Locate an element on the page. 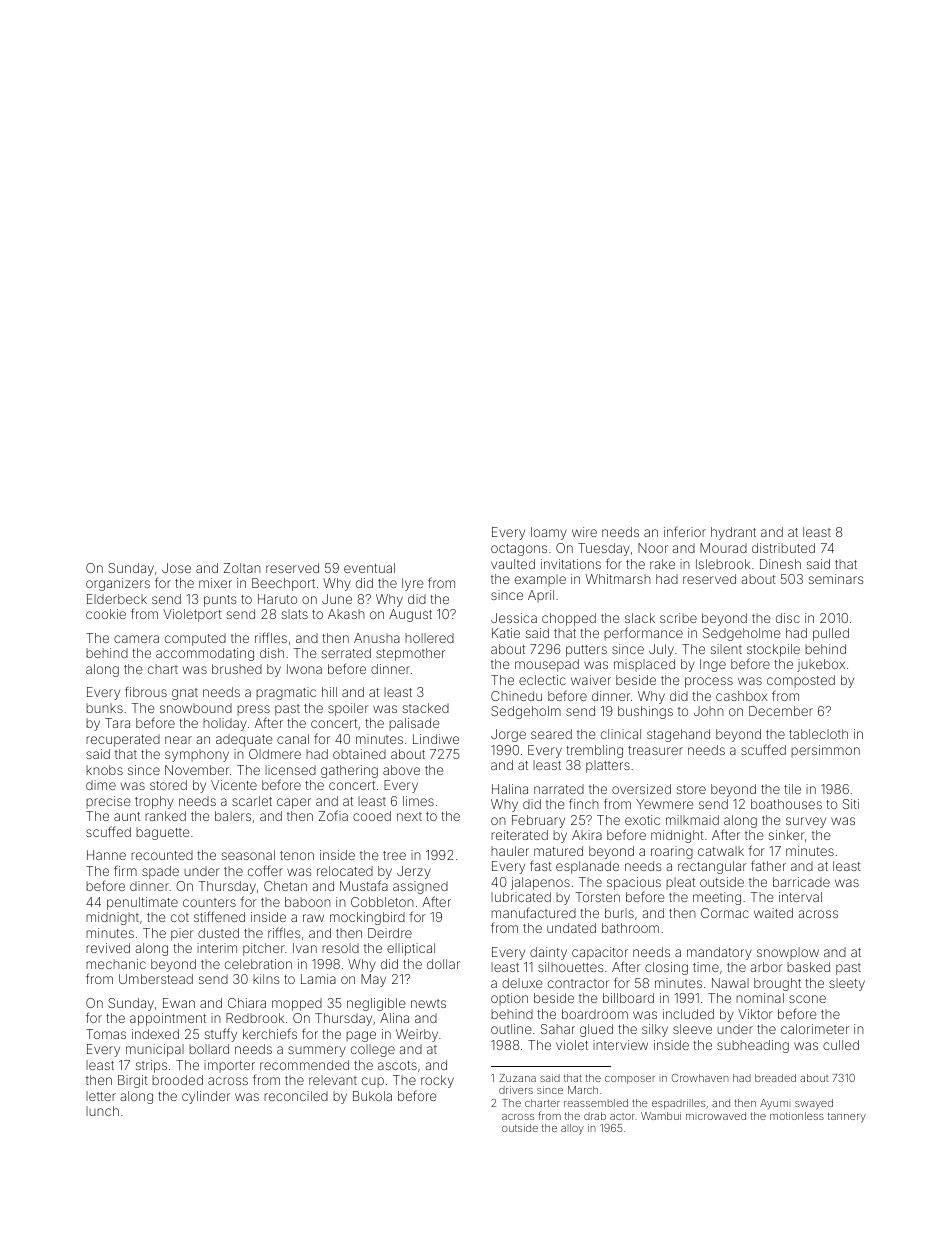  counters is located at coordinates (209, 902).
